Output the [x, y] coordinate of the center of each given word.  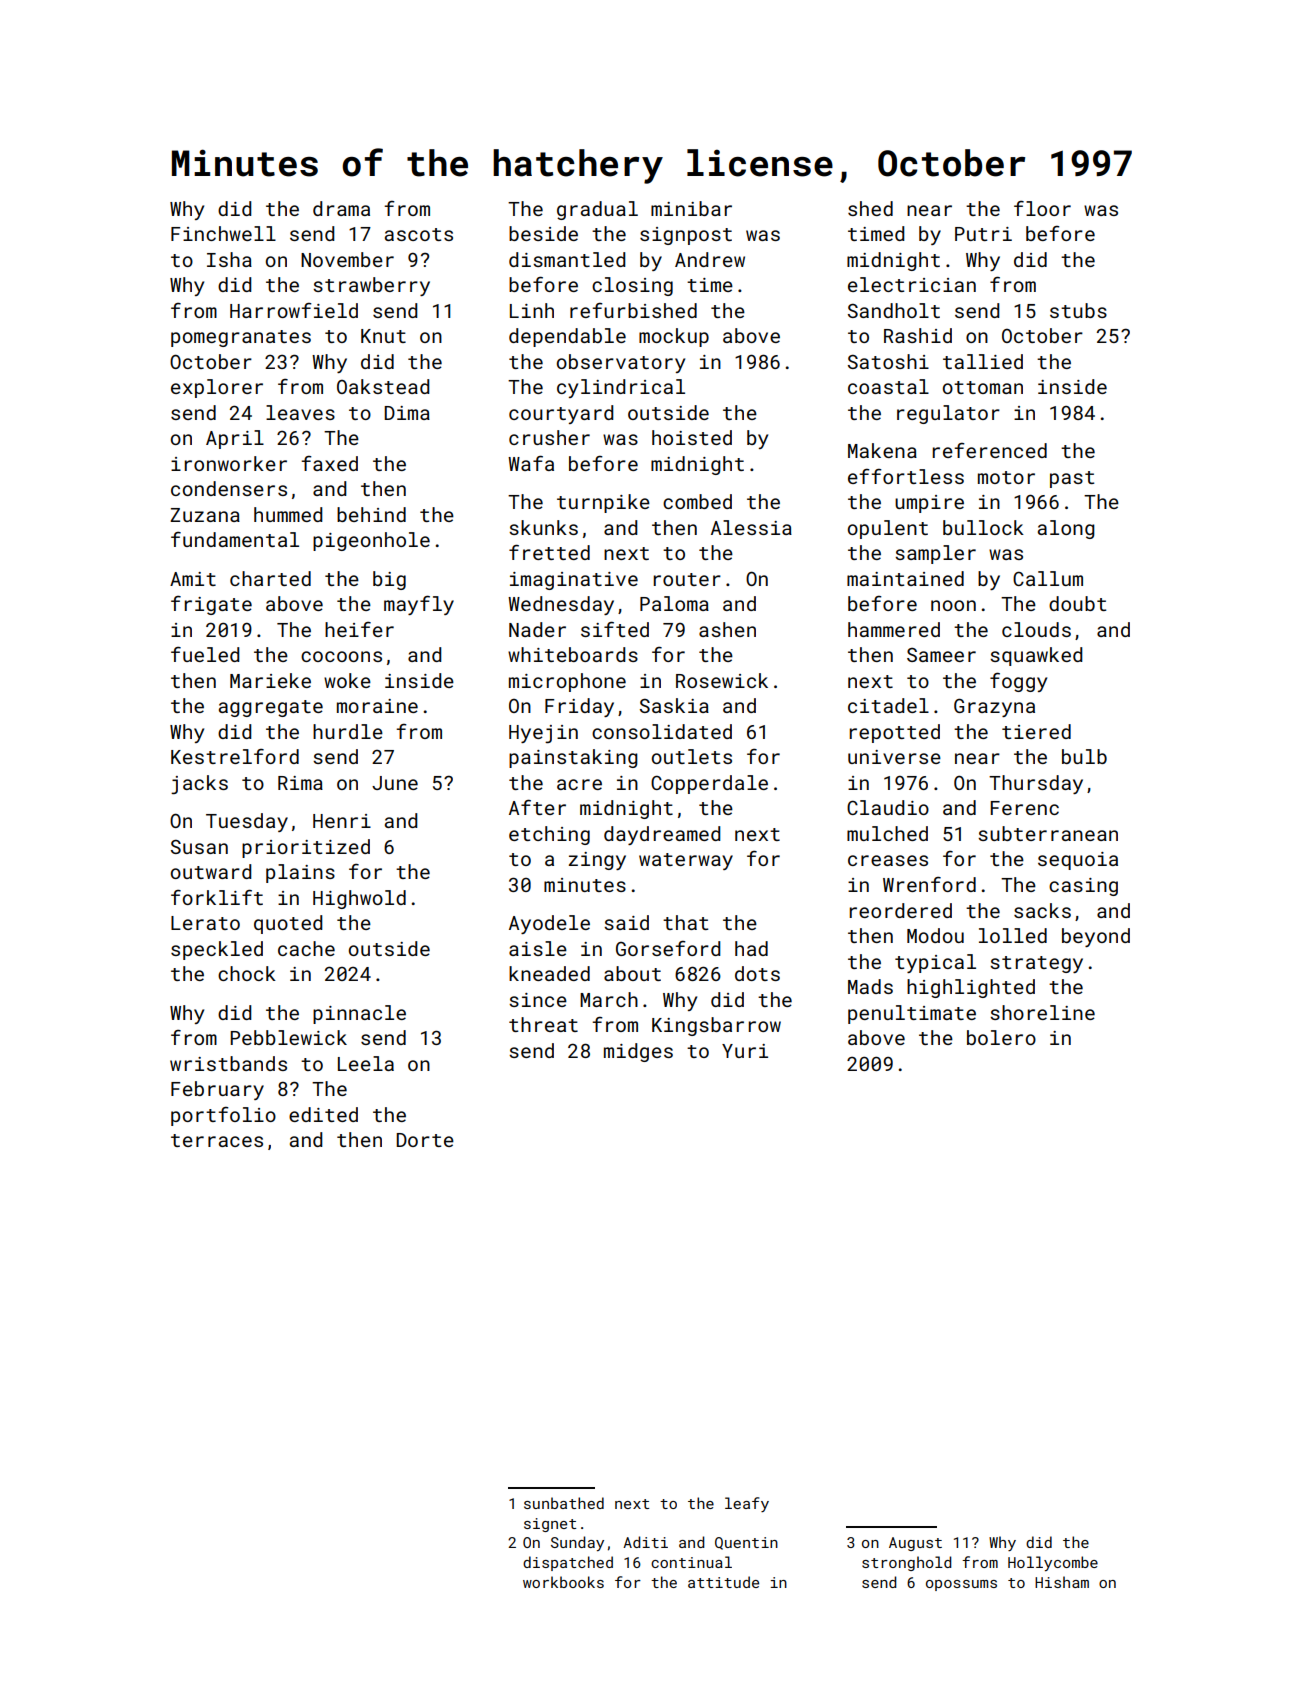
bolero [1001, 1037]
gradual [597, 210]
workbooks [563, 1582]
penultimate [912, 1014]
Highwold [359, 899]
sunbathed [564, 1503]
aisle [538, 948]
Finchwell [223, 233]
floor [1042, 208]
